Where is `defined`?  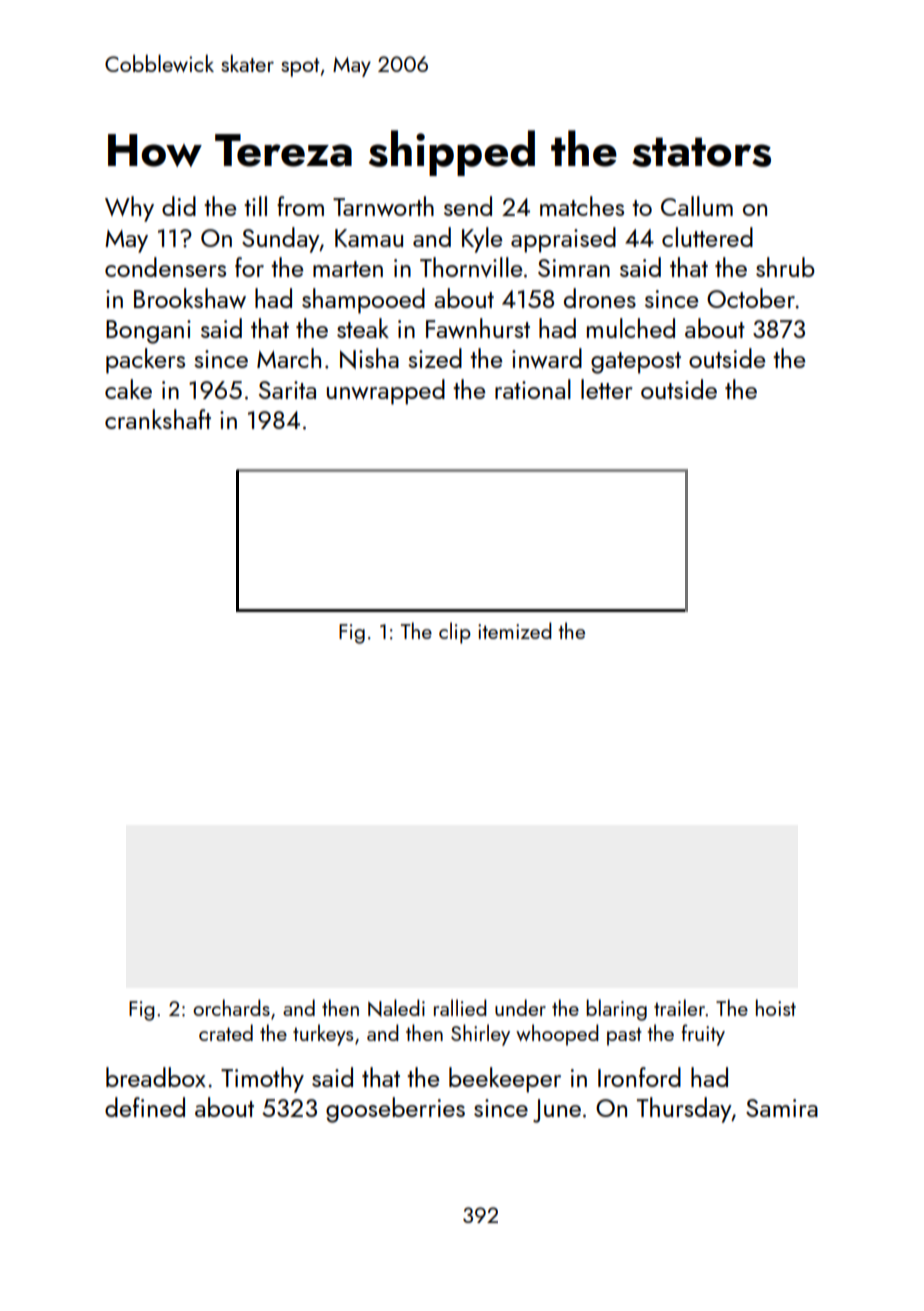
defined is located at coordinates (145, 1107).
